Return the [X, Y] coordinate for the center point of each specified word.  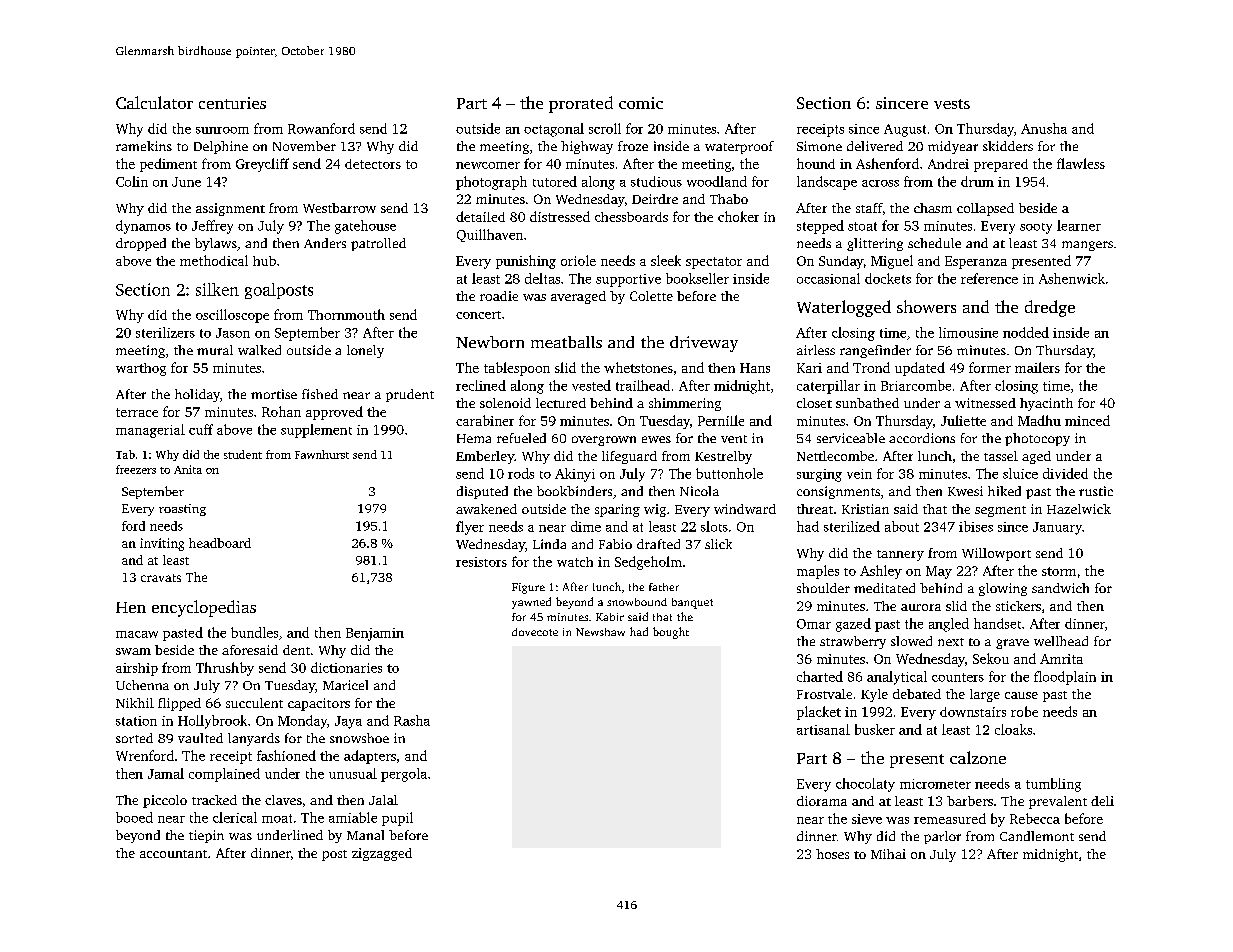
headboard [220, 543]
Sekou [991, 658]
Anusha [1044, 128]
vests [952, 104]
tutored [555, 181]
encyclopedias [204, 608]
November [304, 146]
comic [641, 103]
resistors [481, 562]
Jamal [166, 773]
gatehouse [365, 227]
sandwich [1060, 588]
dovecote [535, 632]
